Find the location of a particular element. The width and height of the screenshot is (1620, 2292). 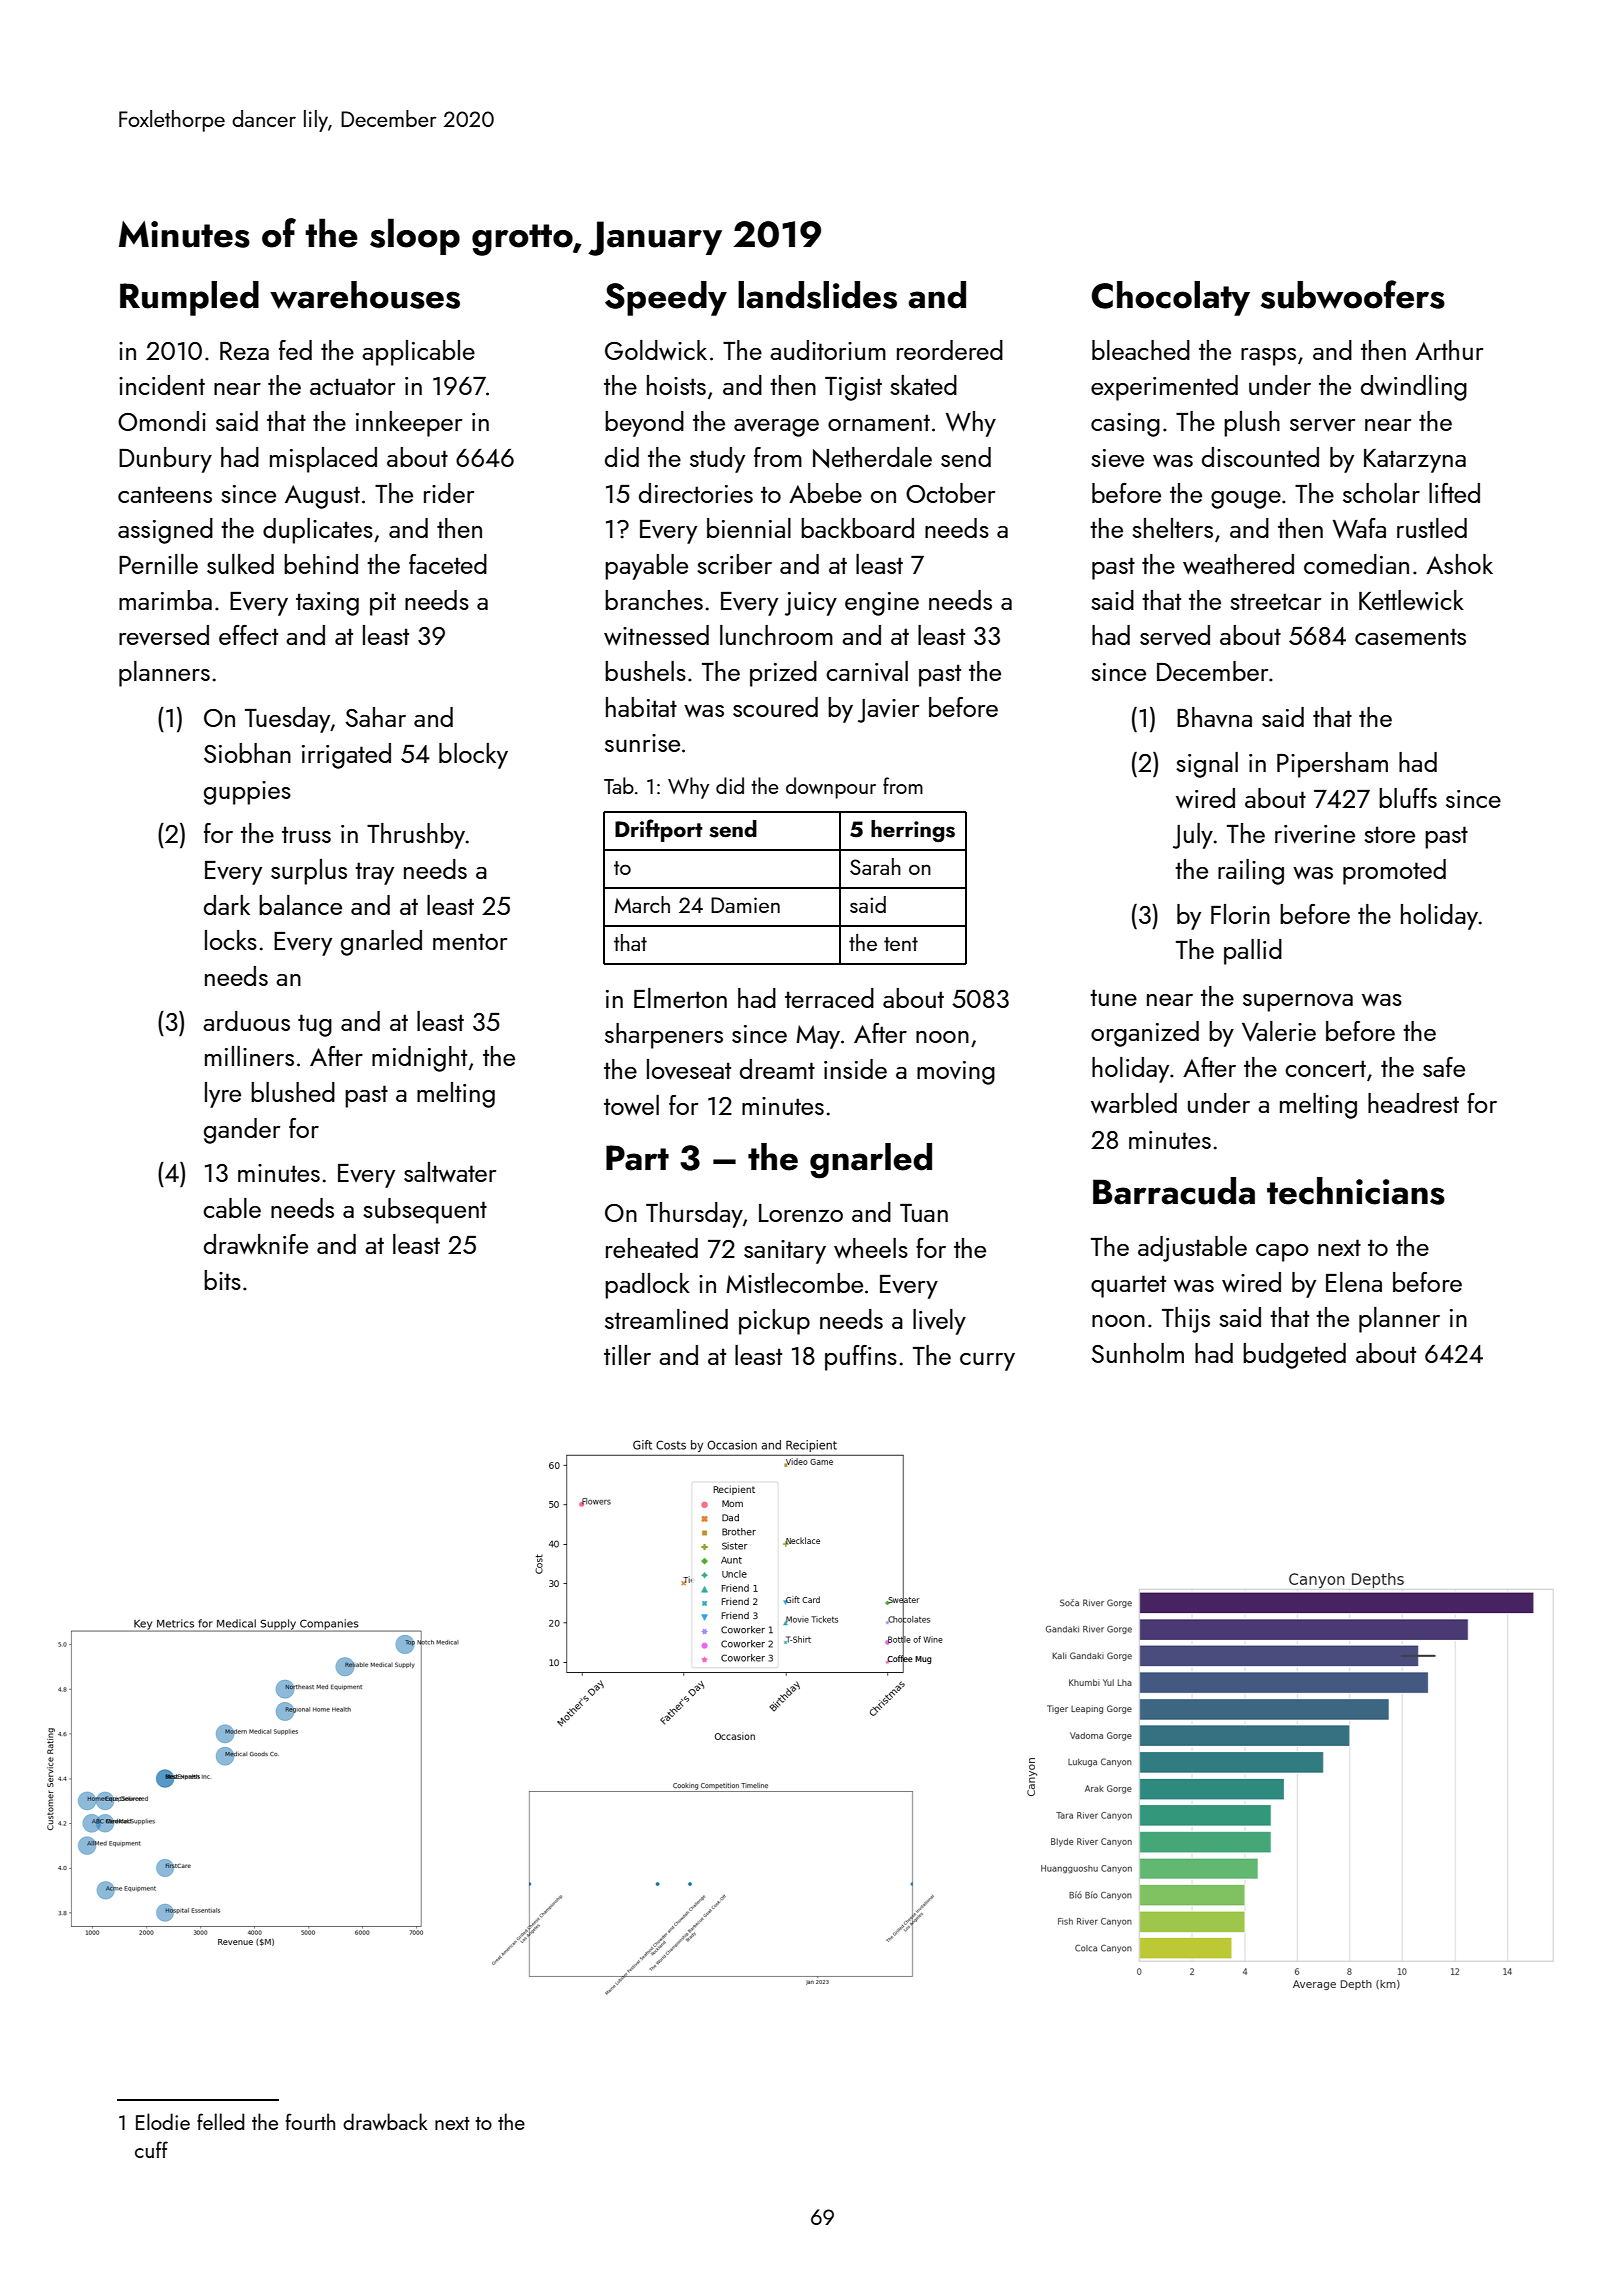

safe is located at coordinates (1444, 1067).
